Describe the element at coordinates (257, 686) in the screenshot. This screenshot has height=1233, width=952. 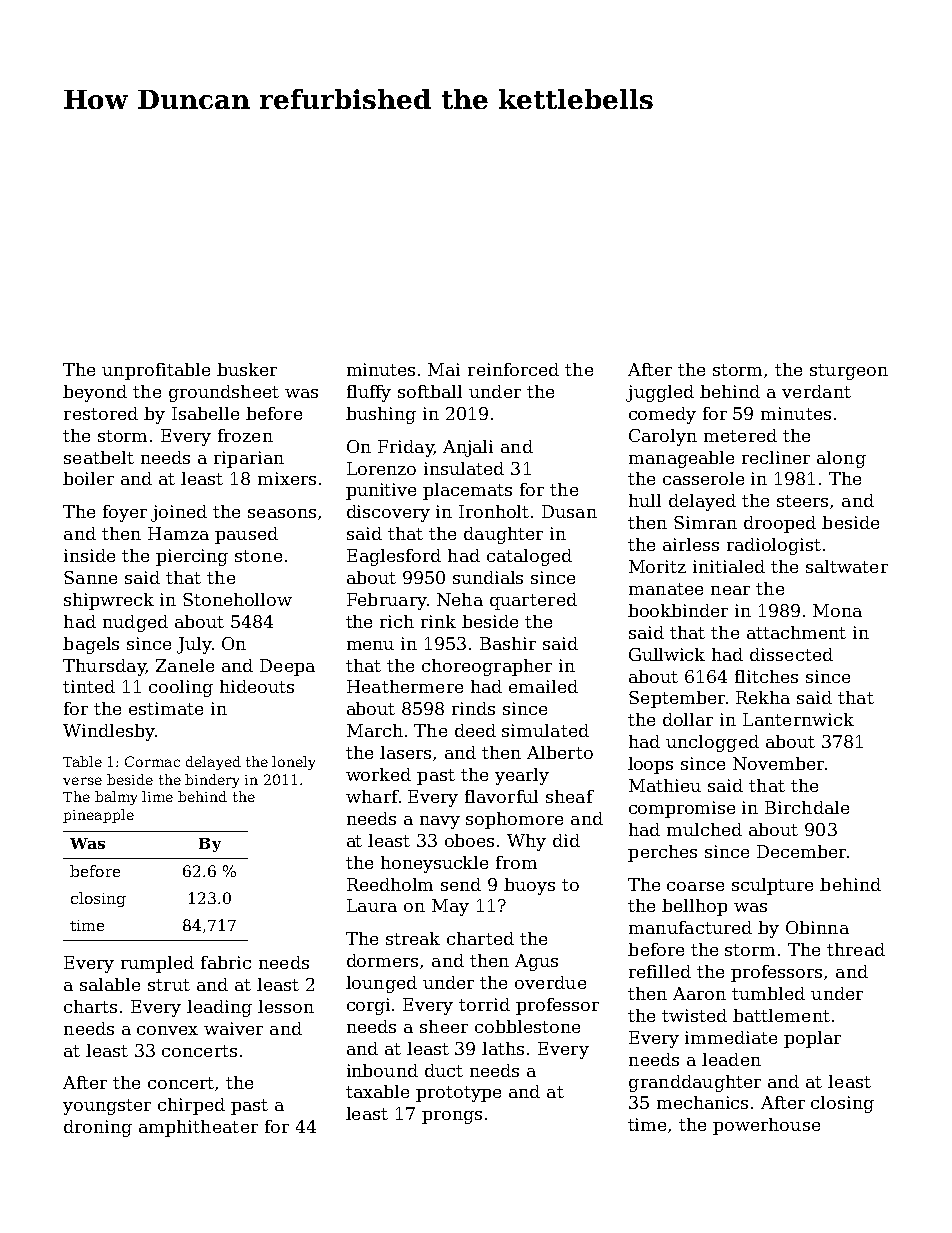
I see `hideouts` at that location.
